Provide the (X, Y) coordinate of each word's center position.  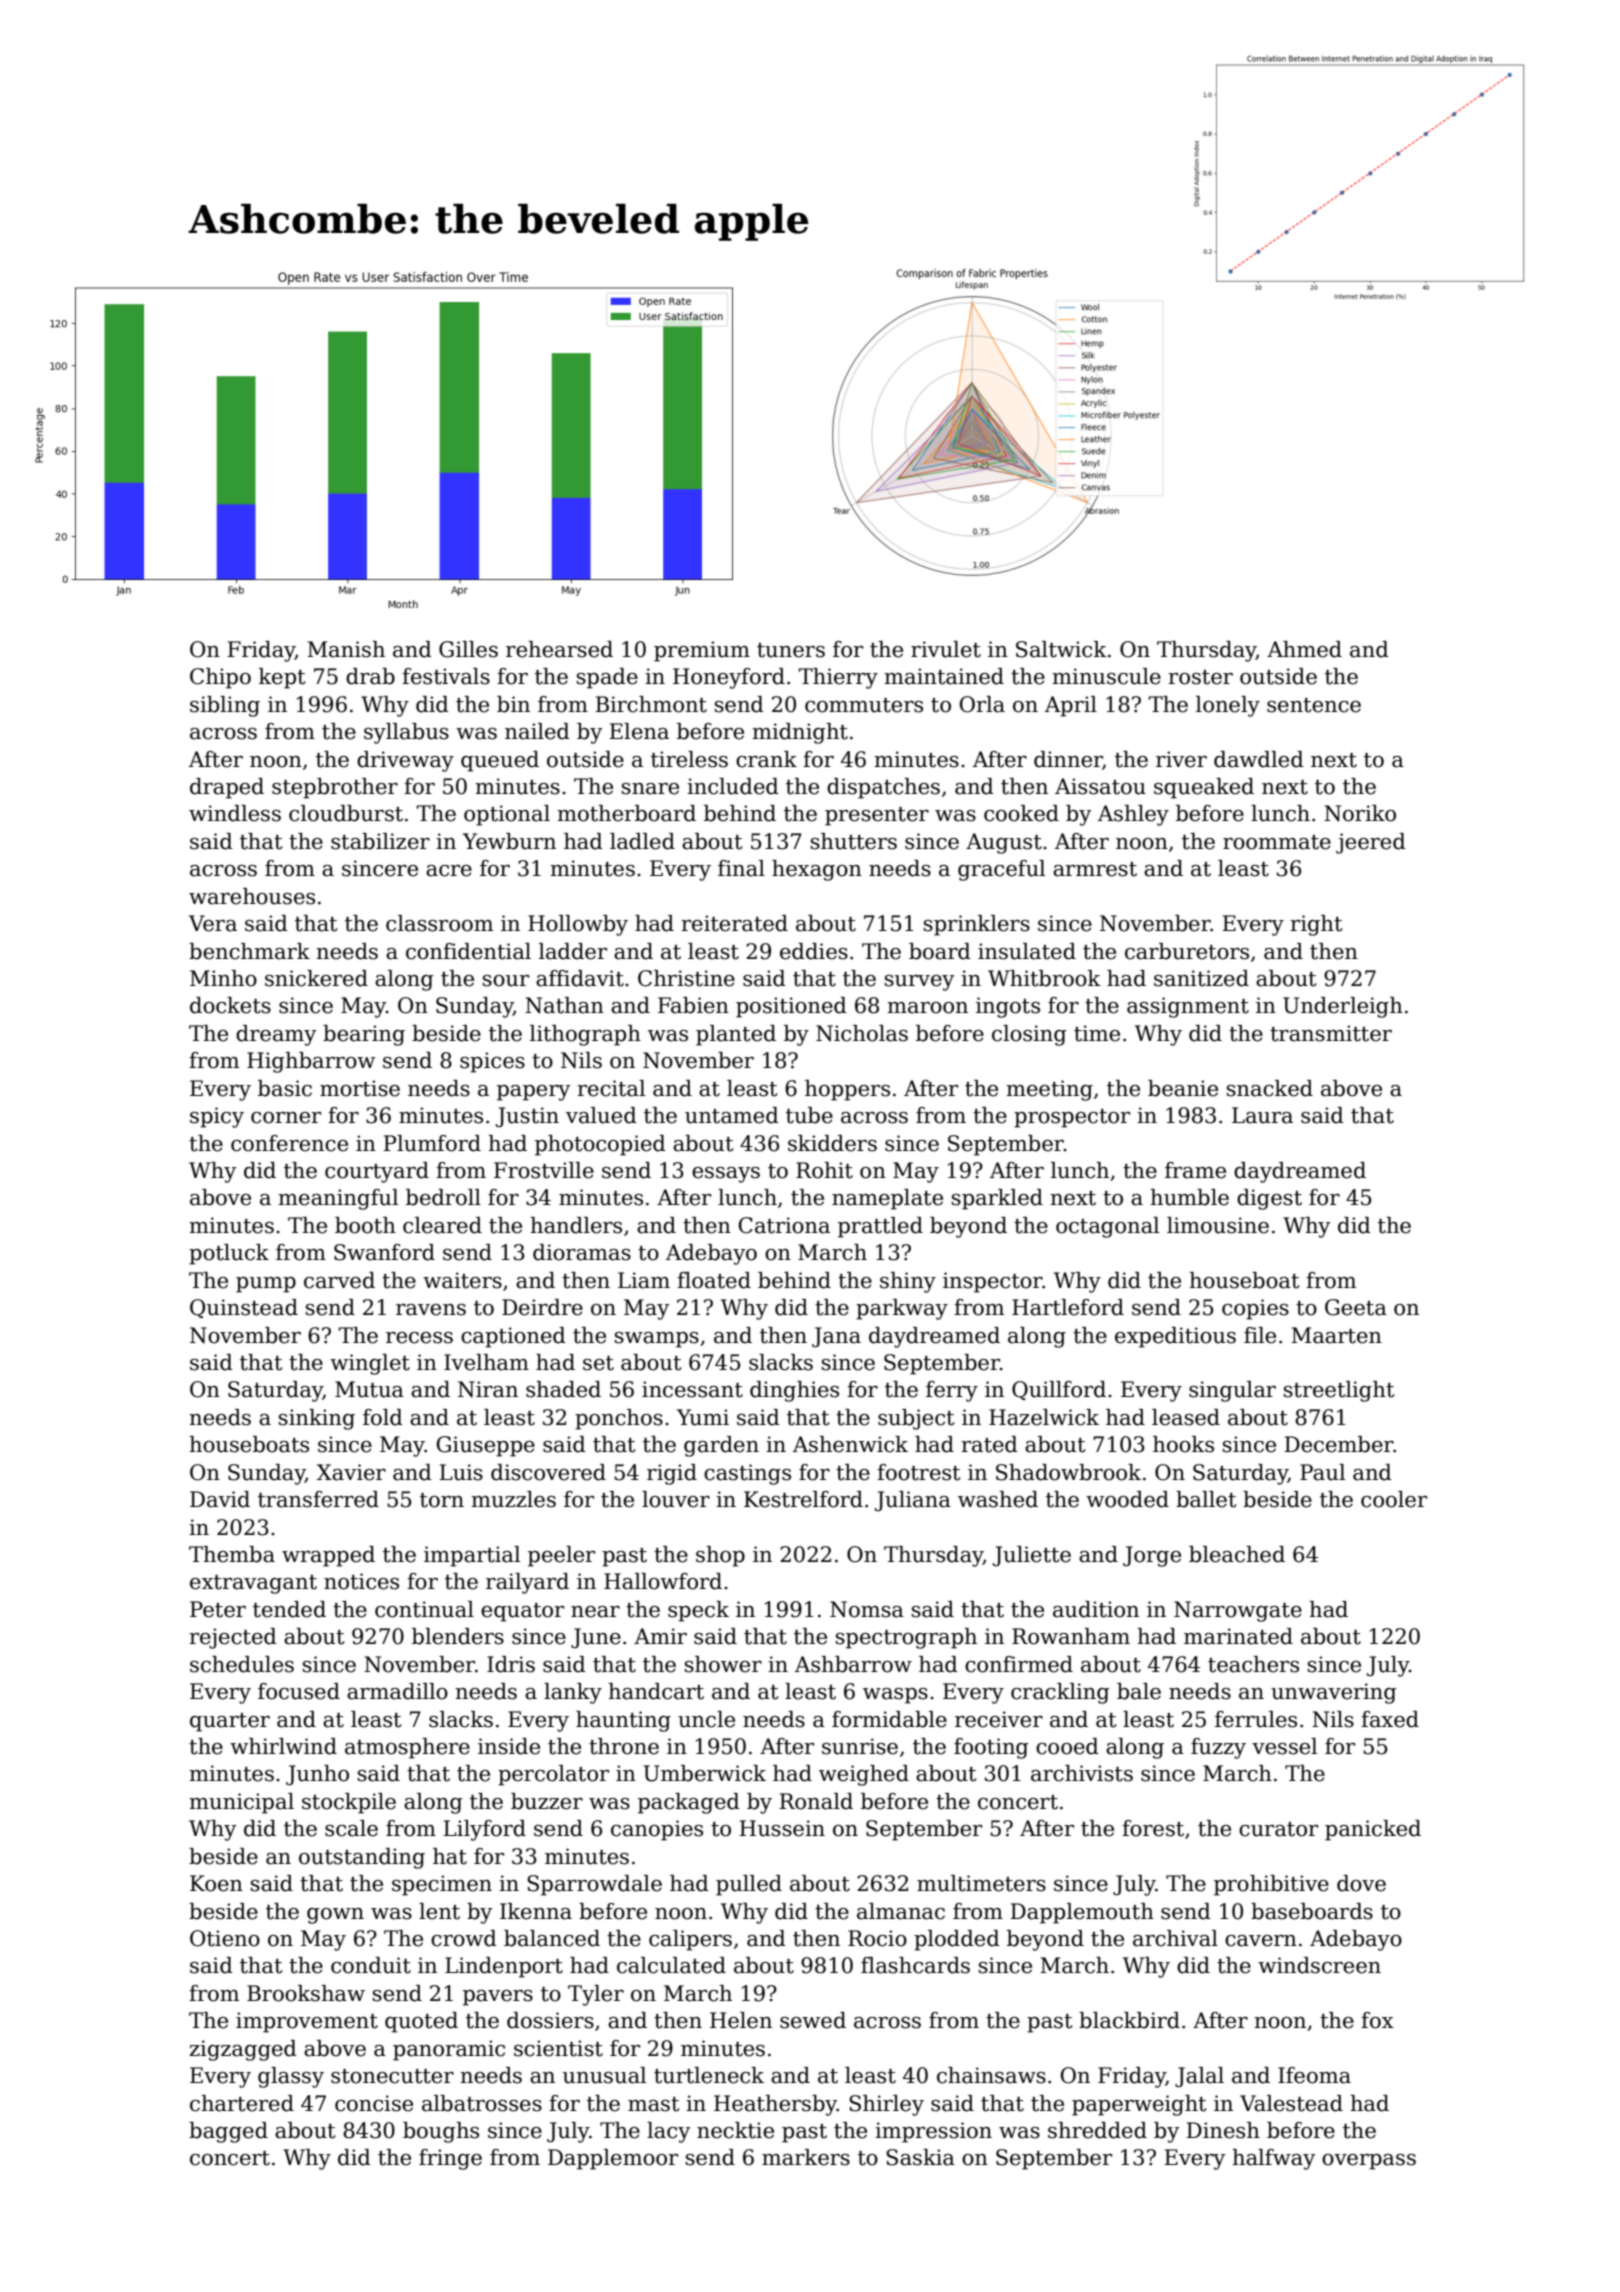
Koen (216, 1883)
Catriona (784, 1225)
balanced (552, 1938)
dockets (230, 1005)
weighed (864, 1775)
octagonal (1107, 1227)
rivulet (946, 649)
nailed (537, 731)
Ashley (1133, 815)
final (741, 868)
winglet (370, 1364)
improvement (307, 2022)
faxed (1390, 1719)
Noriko (1360, 813)
